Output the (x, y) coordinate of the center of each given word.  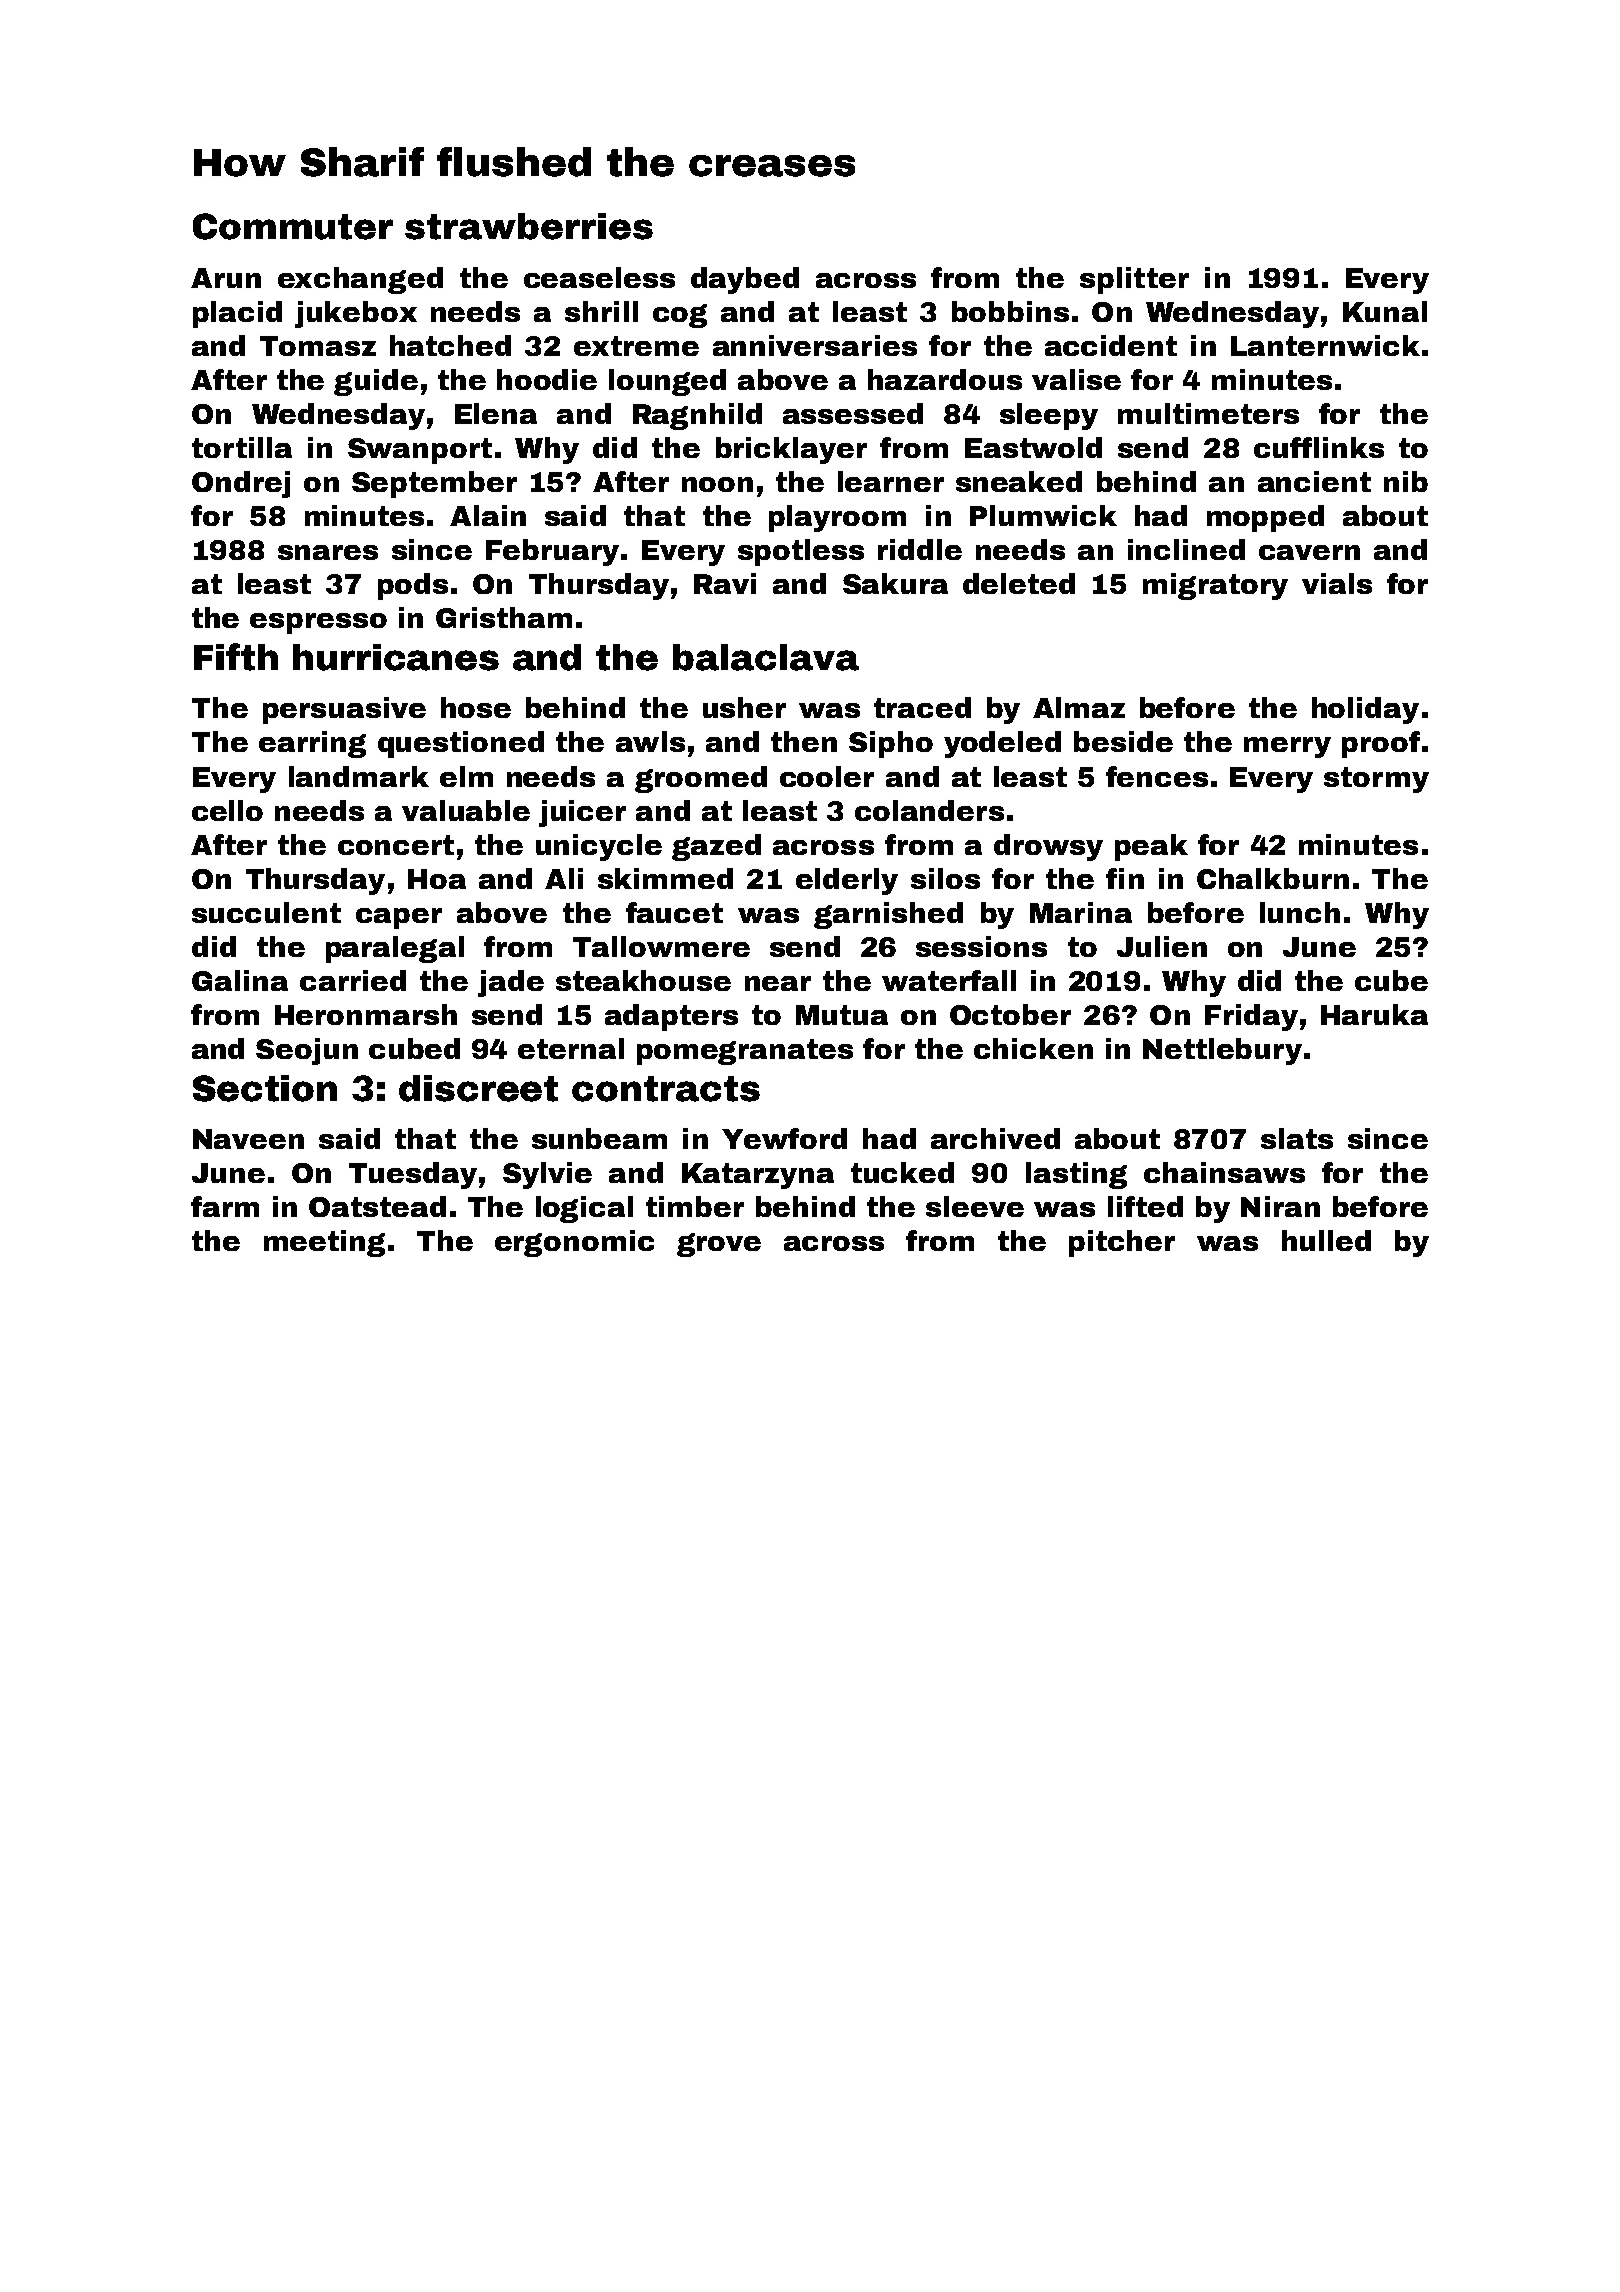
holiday (1365, 710)
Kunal (1385, 311)
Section (265, 1088)
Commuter (293, 226)
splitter (1134, 280)
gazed (716, 847)
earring (312, 744)
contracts (666, 1089)
